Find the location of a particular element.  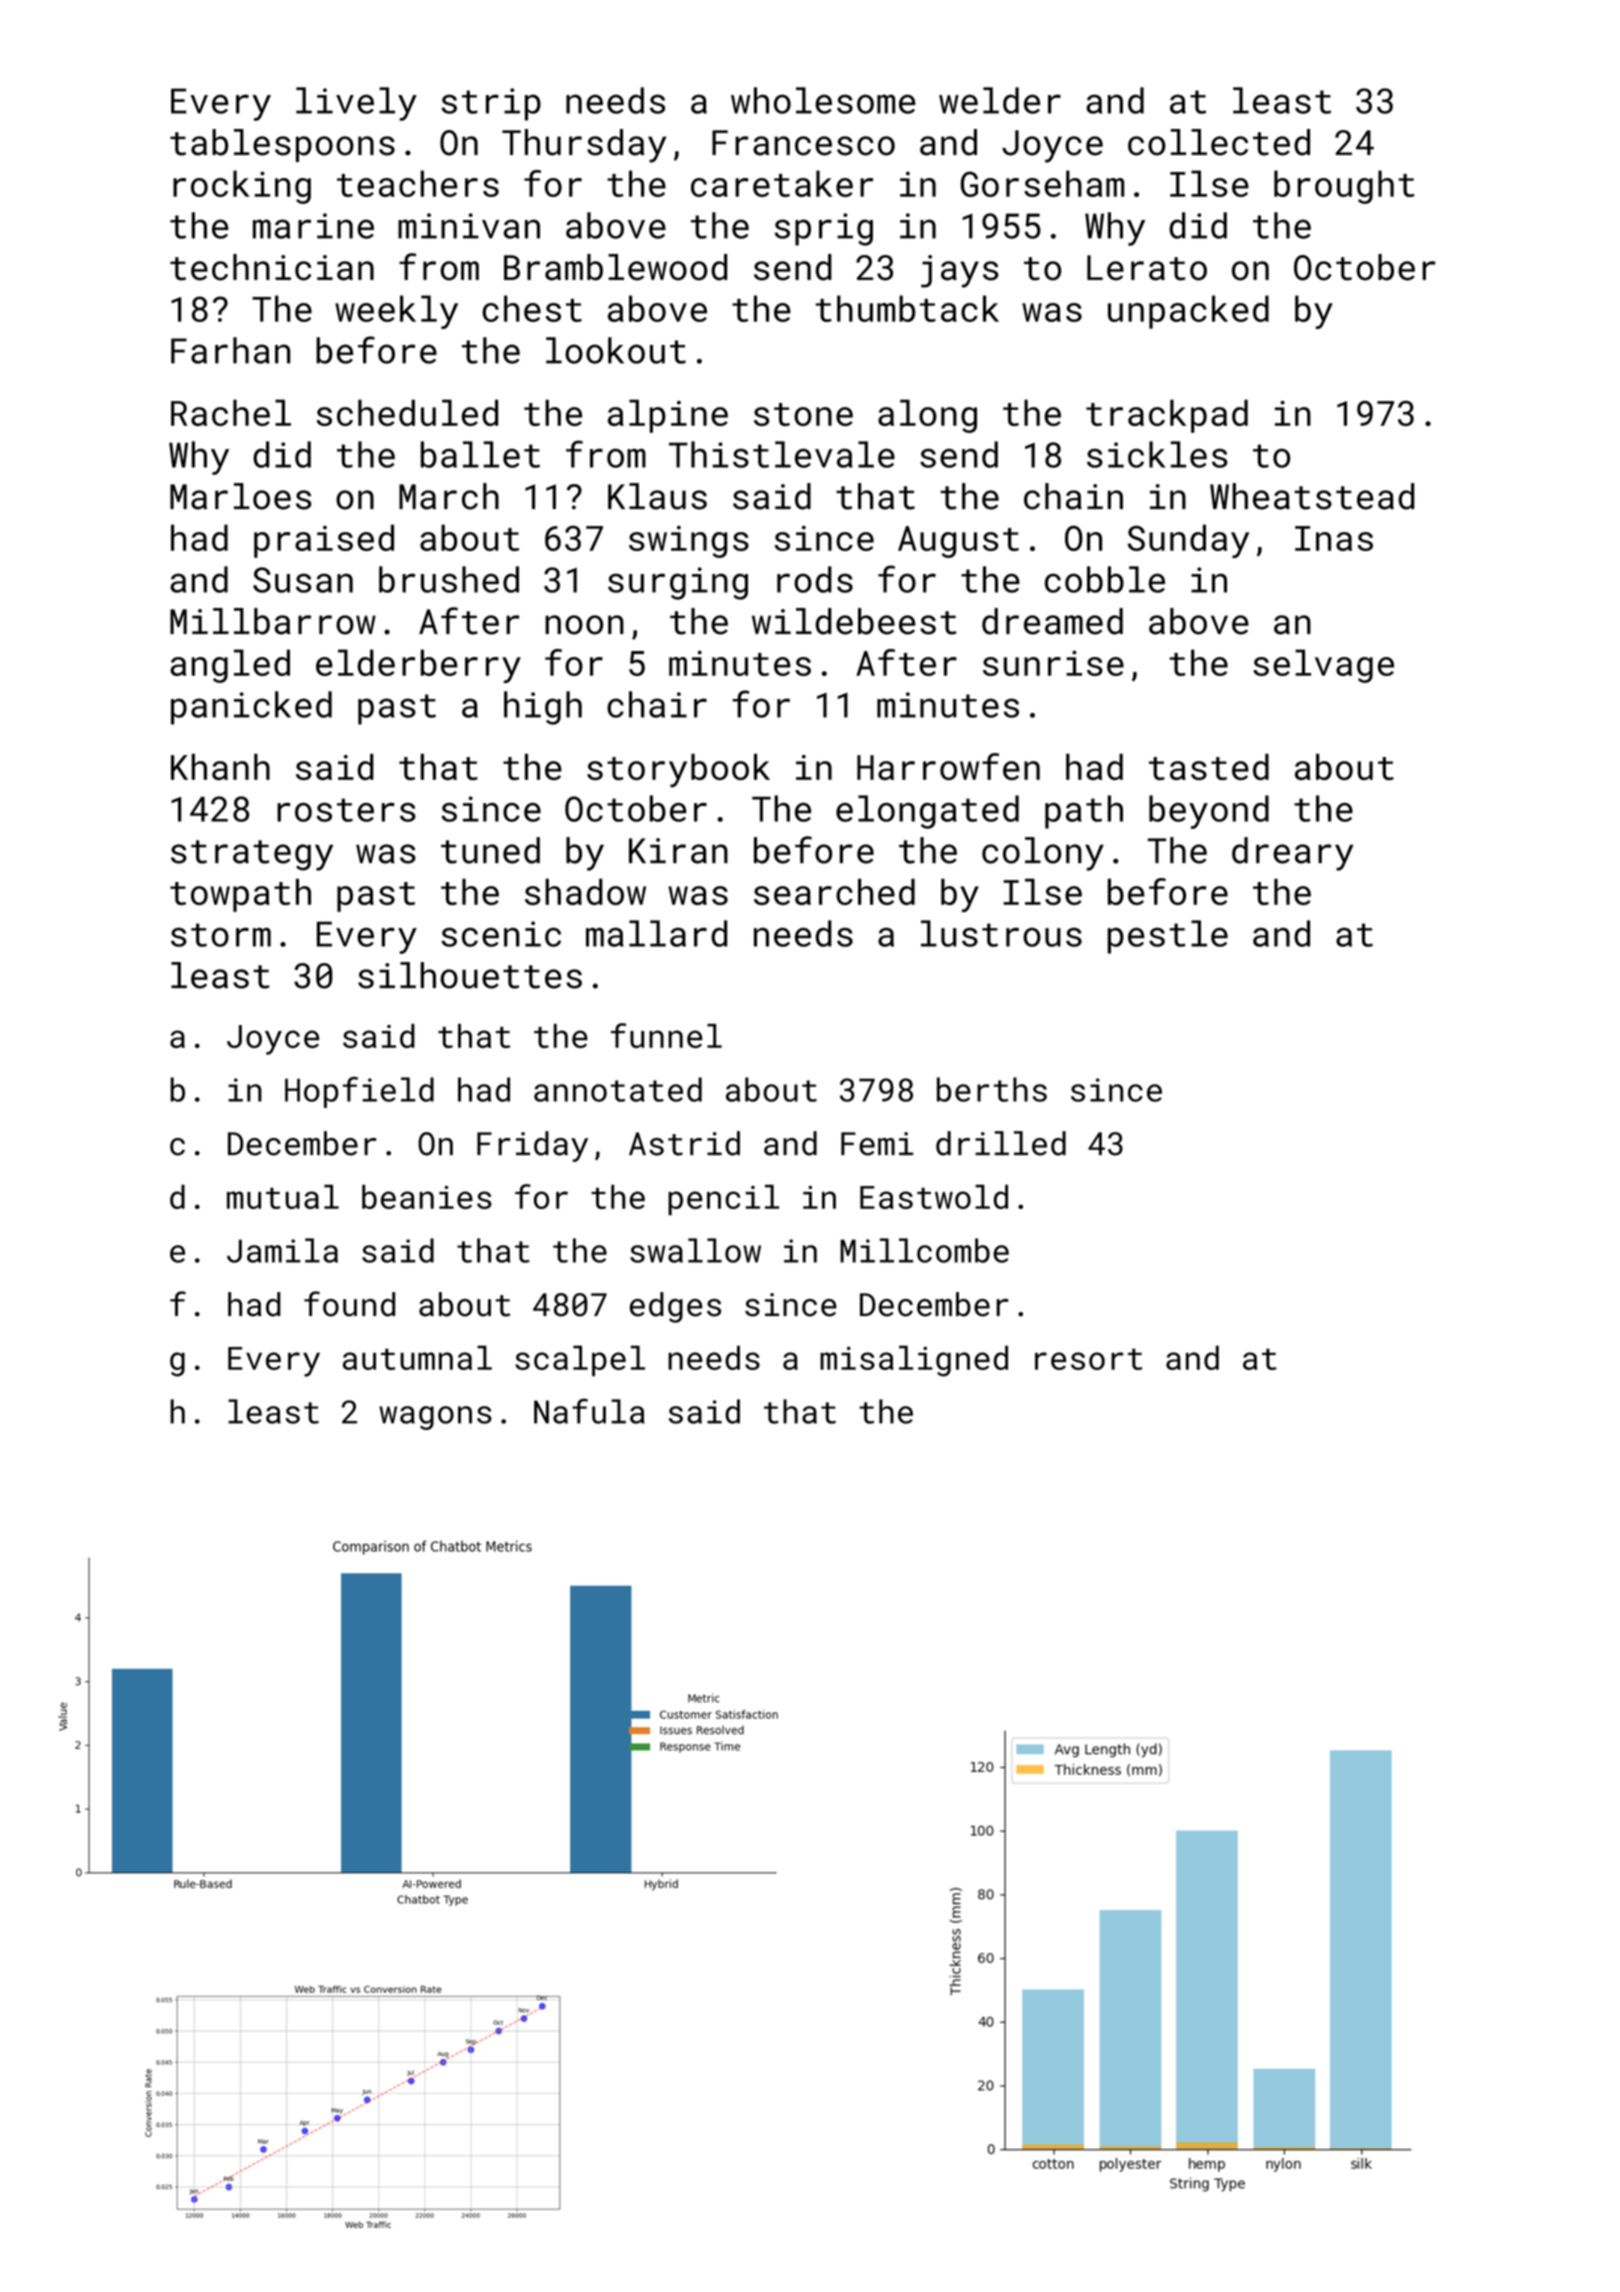

Jamila is located at coordinates (282, 1250).
